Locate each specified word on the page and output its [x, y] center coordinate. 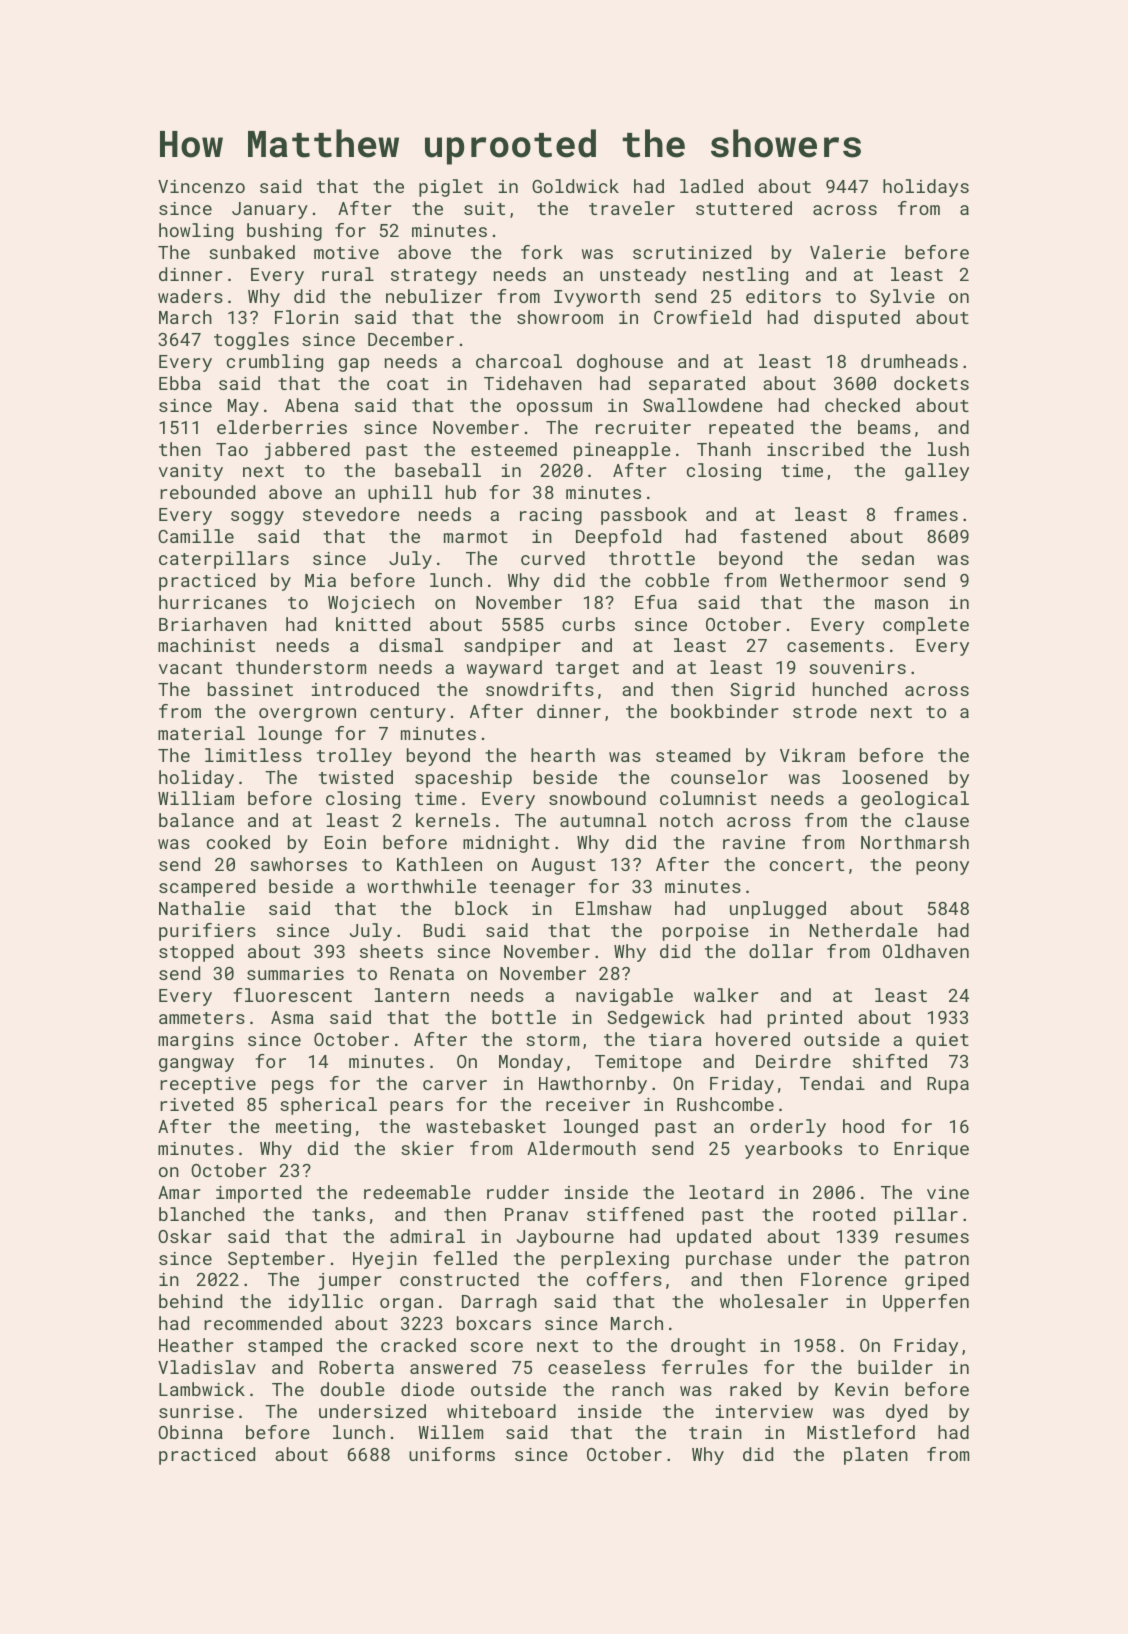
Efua [656, 602]
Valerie [848, 252]
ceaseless [596, 1367]
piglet [451, 188]
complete [926, 626]
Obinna [190, 1432]
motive [346, 252]
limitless [253, 755]
